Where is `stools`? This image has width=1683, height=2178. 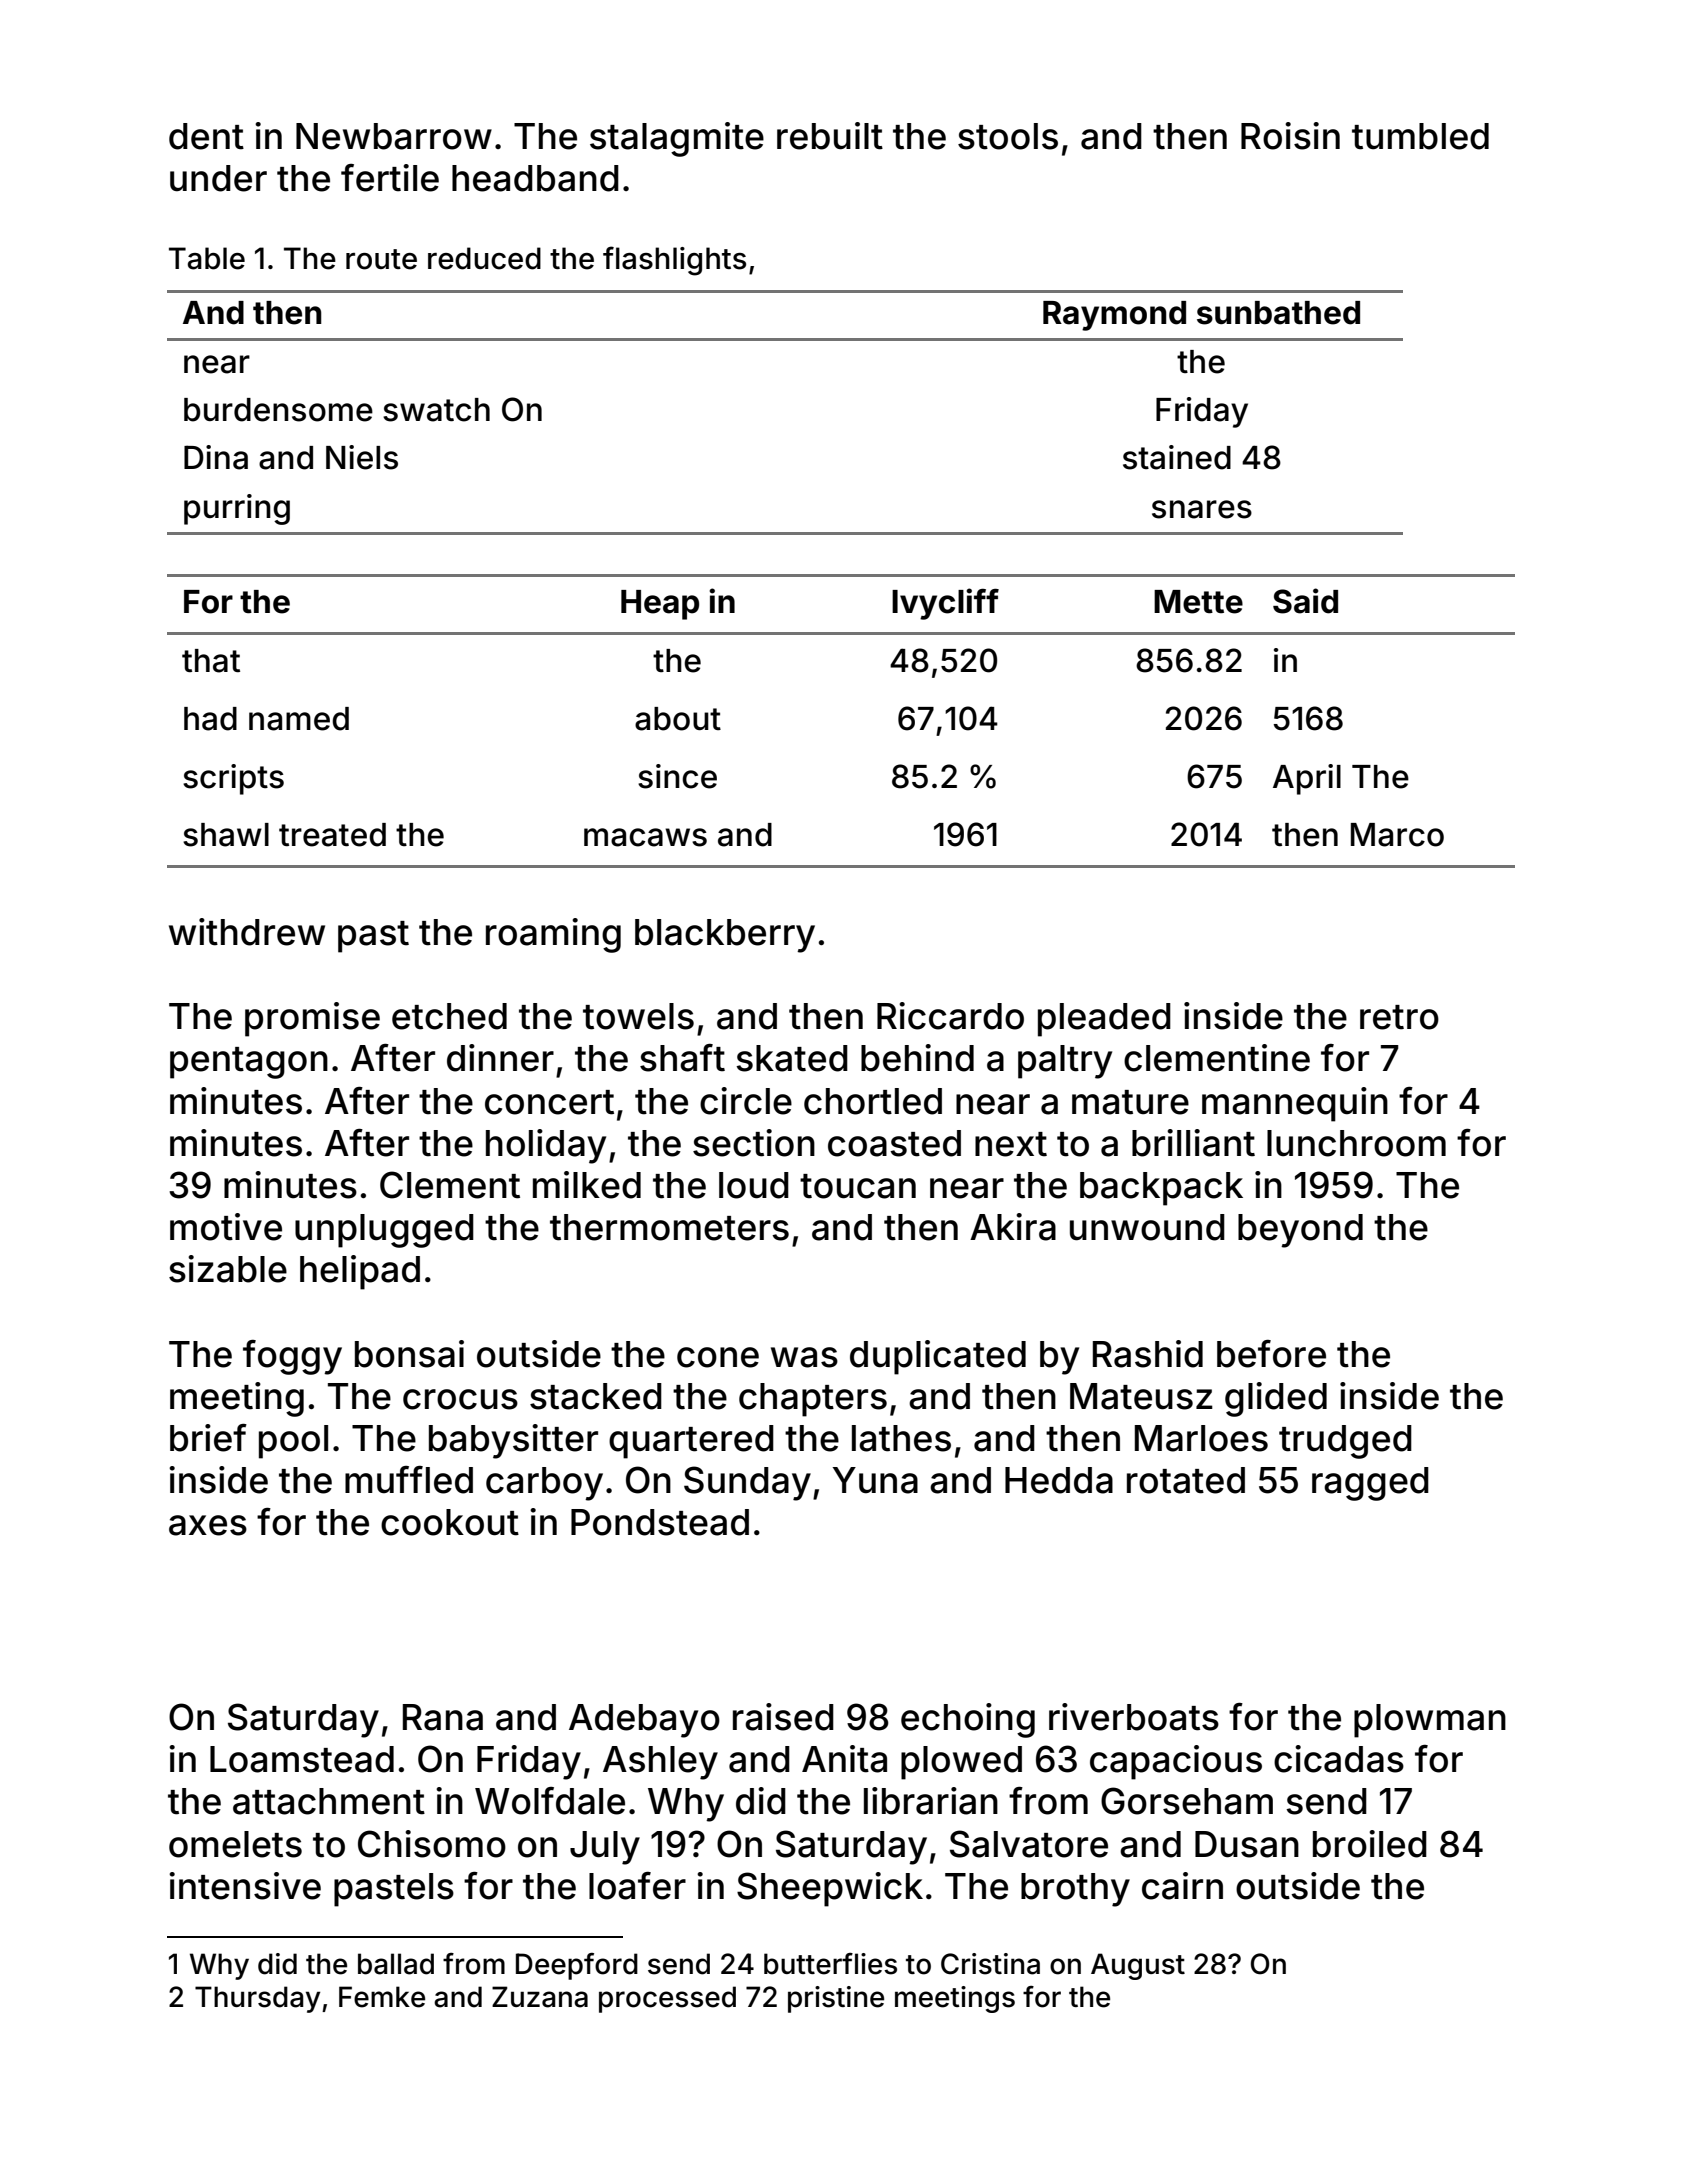 stools is located at coordinates (1008, 136).
